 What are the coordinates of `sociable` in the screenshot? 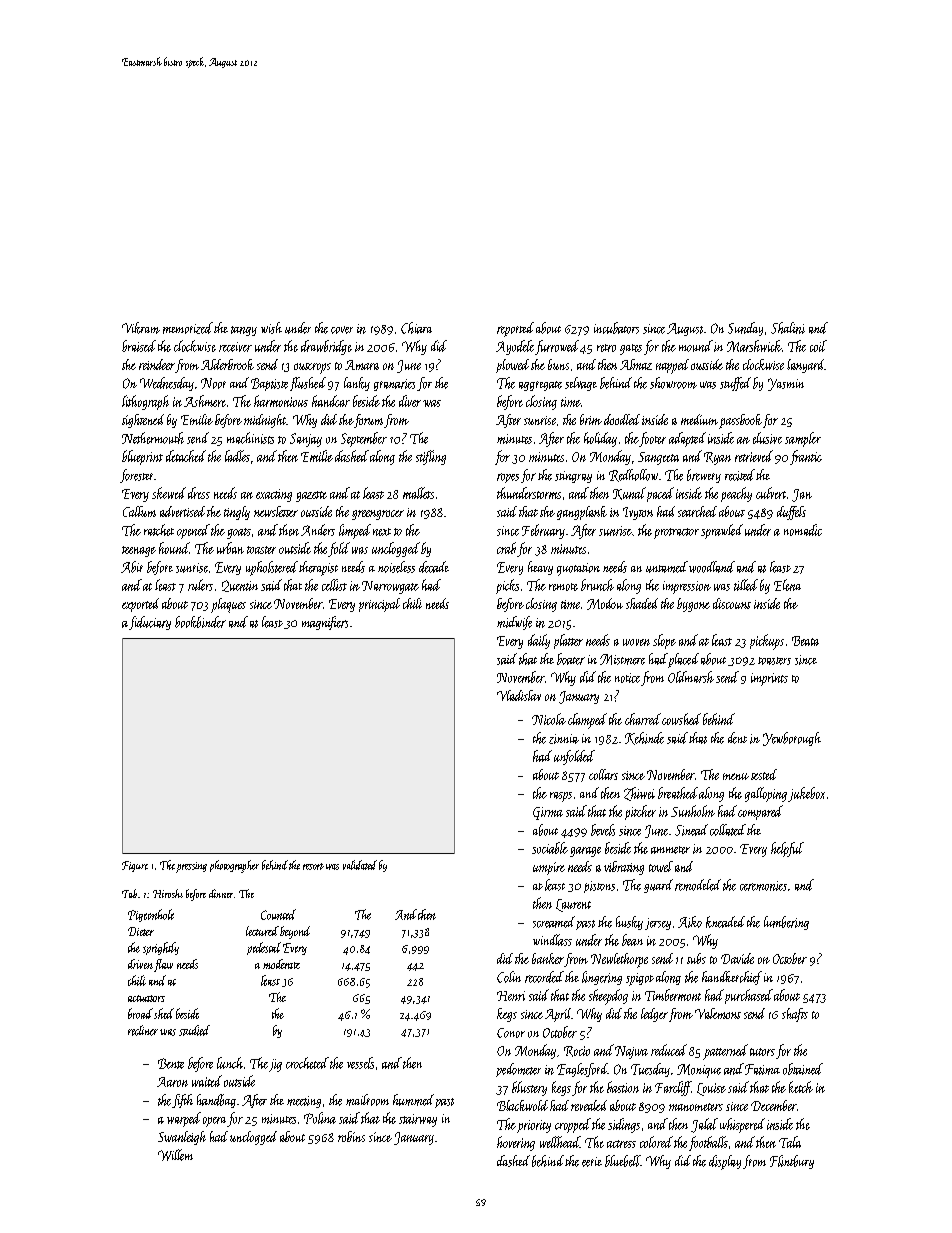 It's located at (550, 848).
